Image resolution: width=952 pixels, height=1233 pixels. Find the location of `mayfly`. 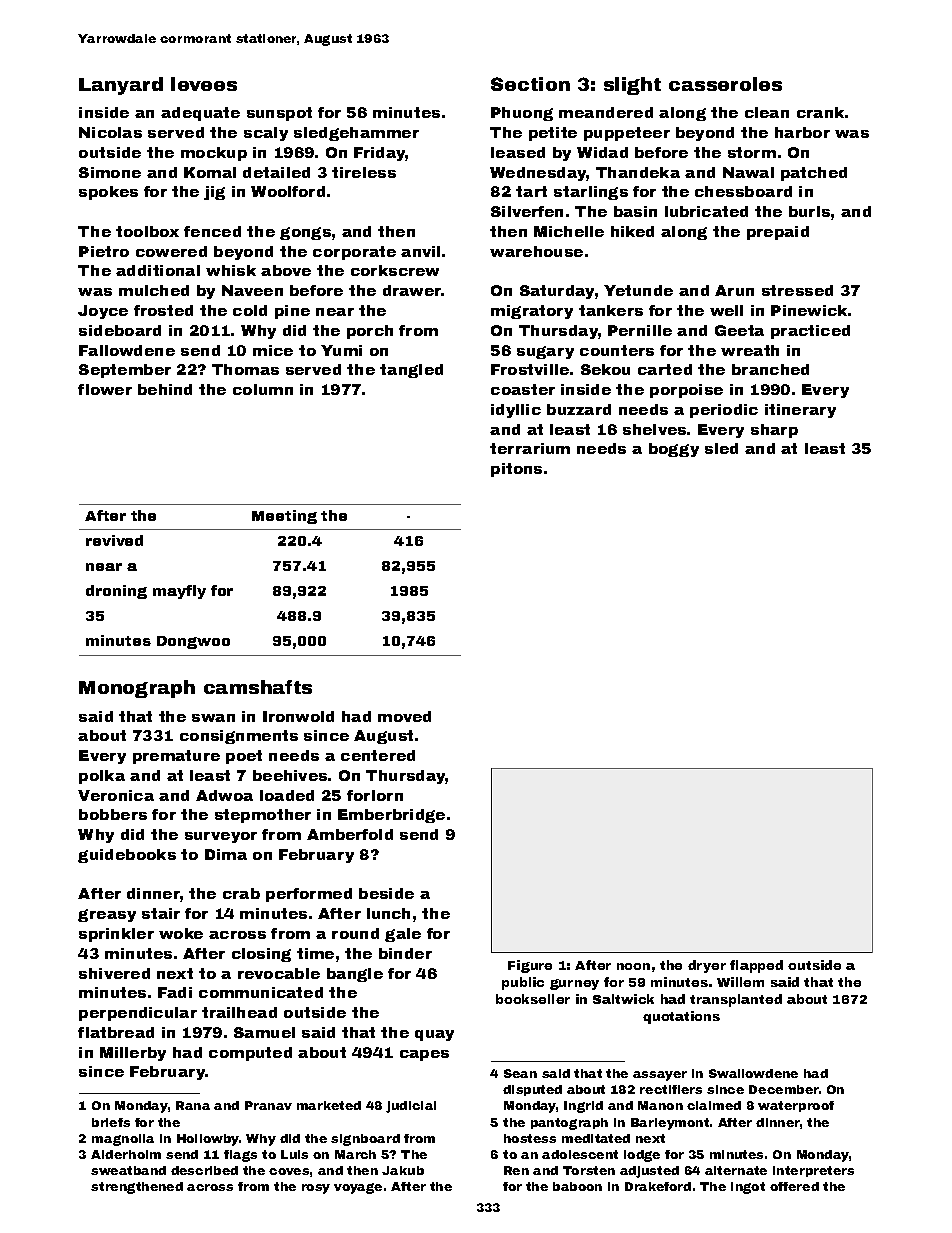

mayfly is located at coordinates (179, 592).
